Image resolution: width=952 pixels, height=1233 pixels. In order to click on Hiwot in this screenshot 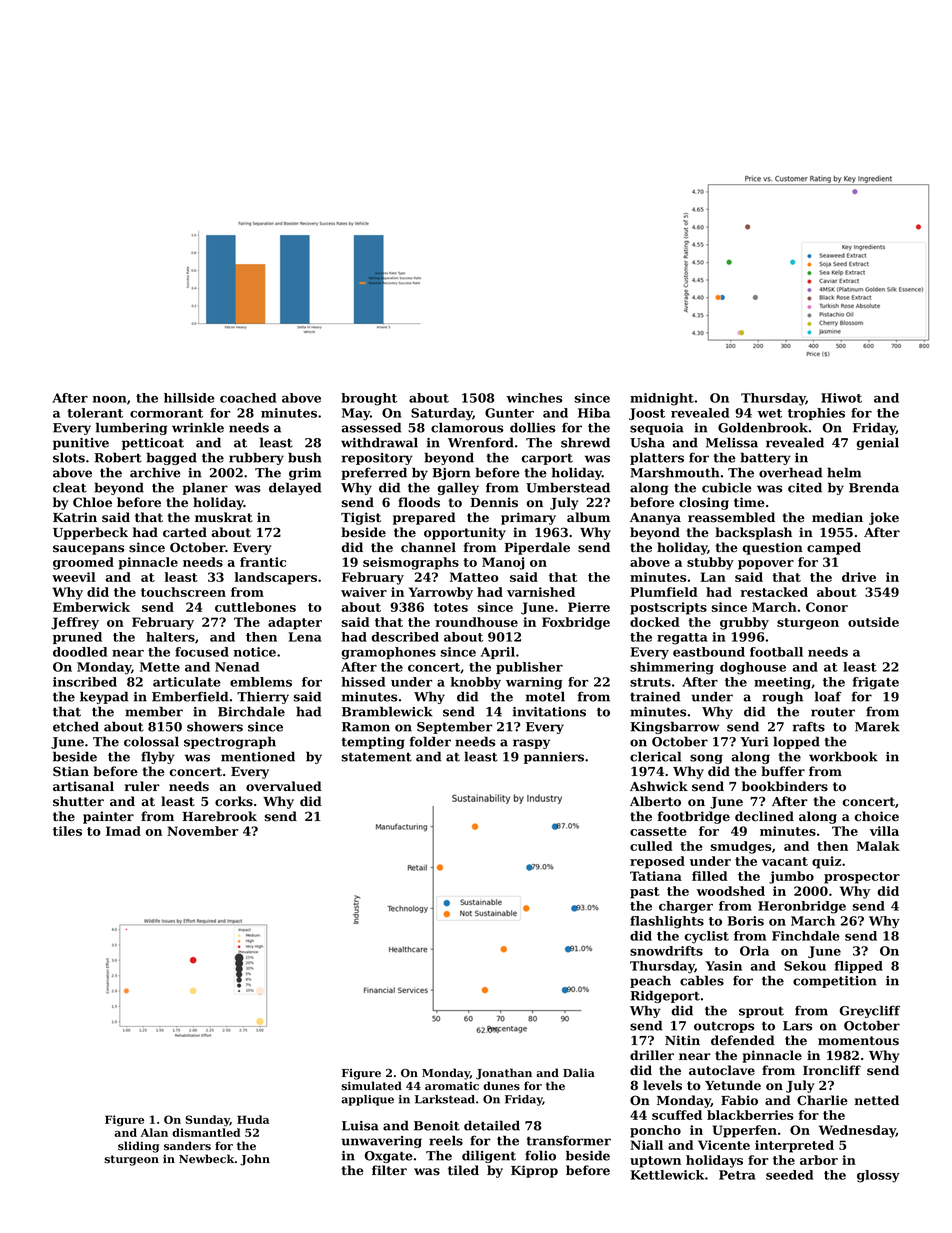, I will do `click(841, 398)`.
